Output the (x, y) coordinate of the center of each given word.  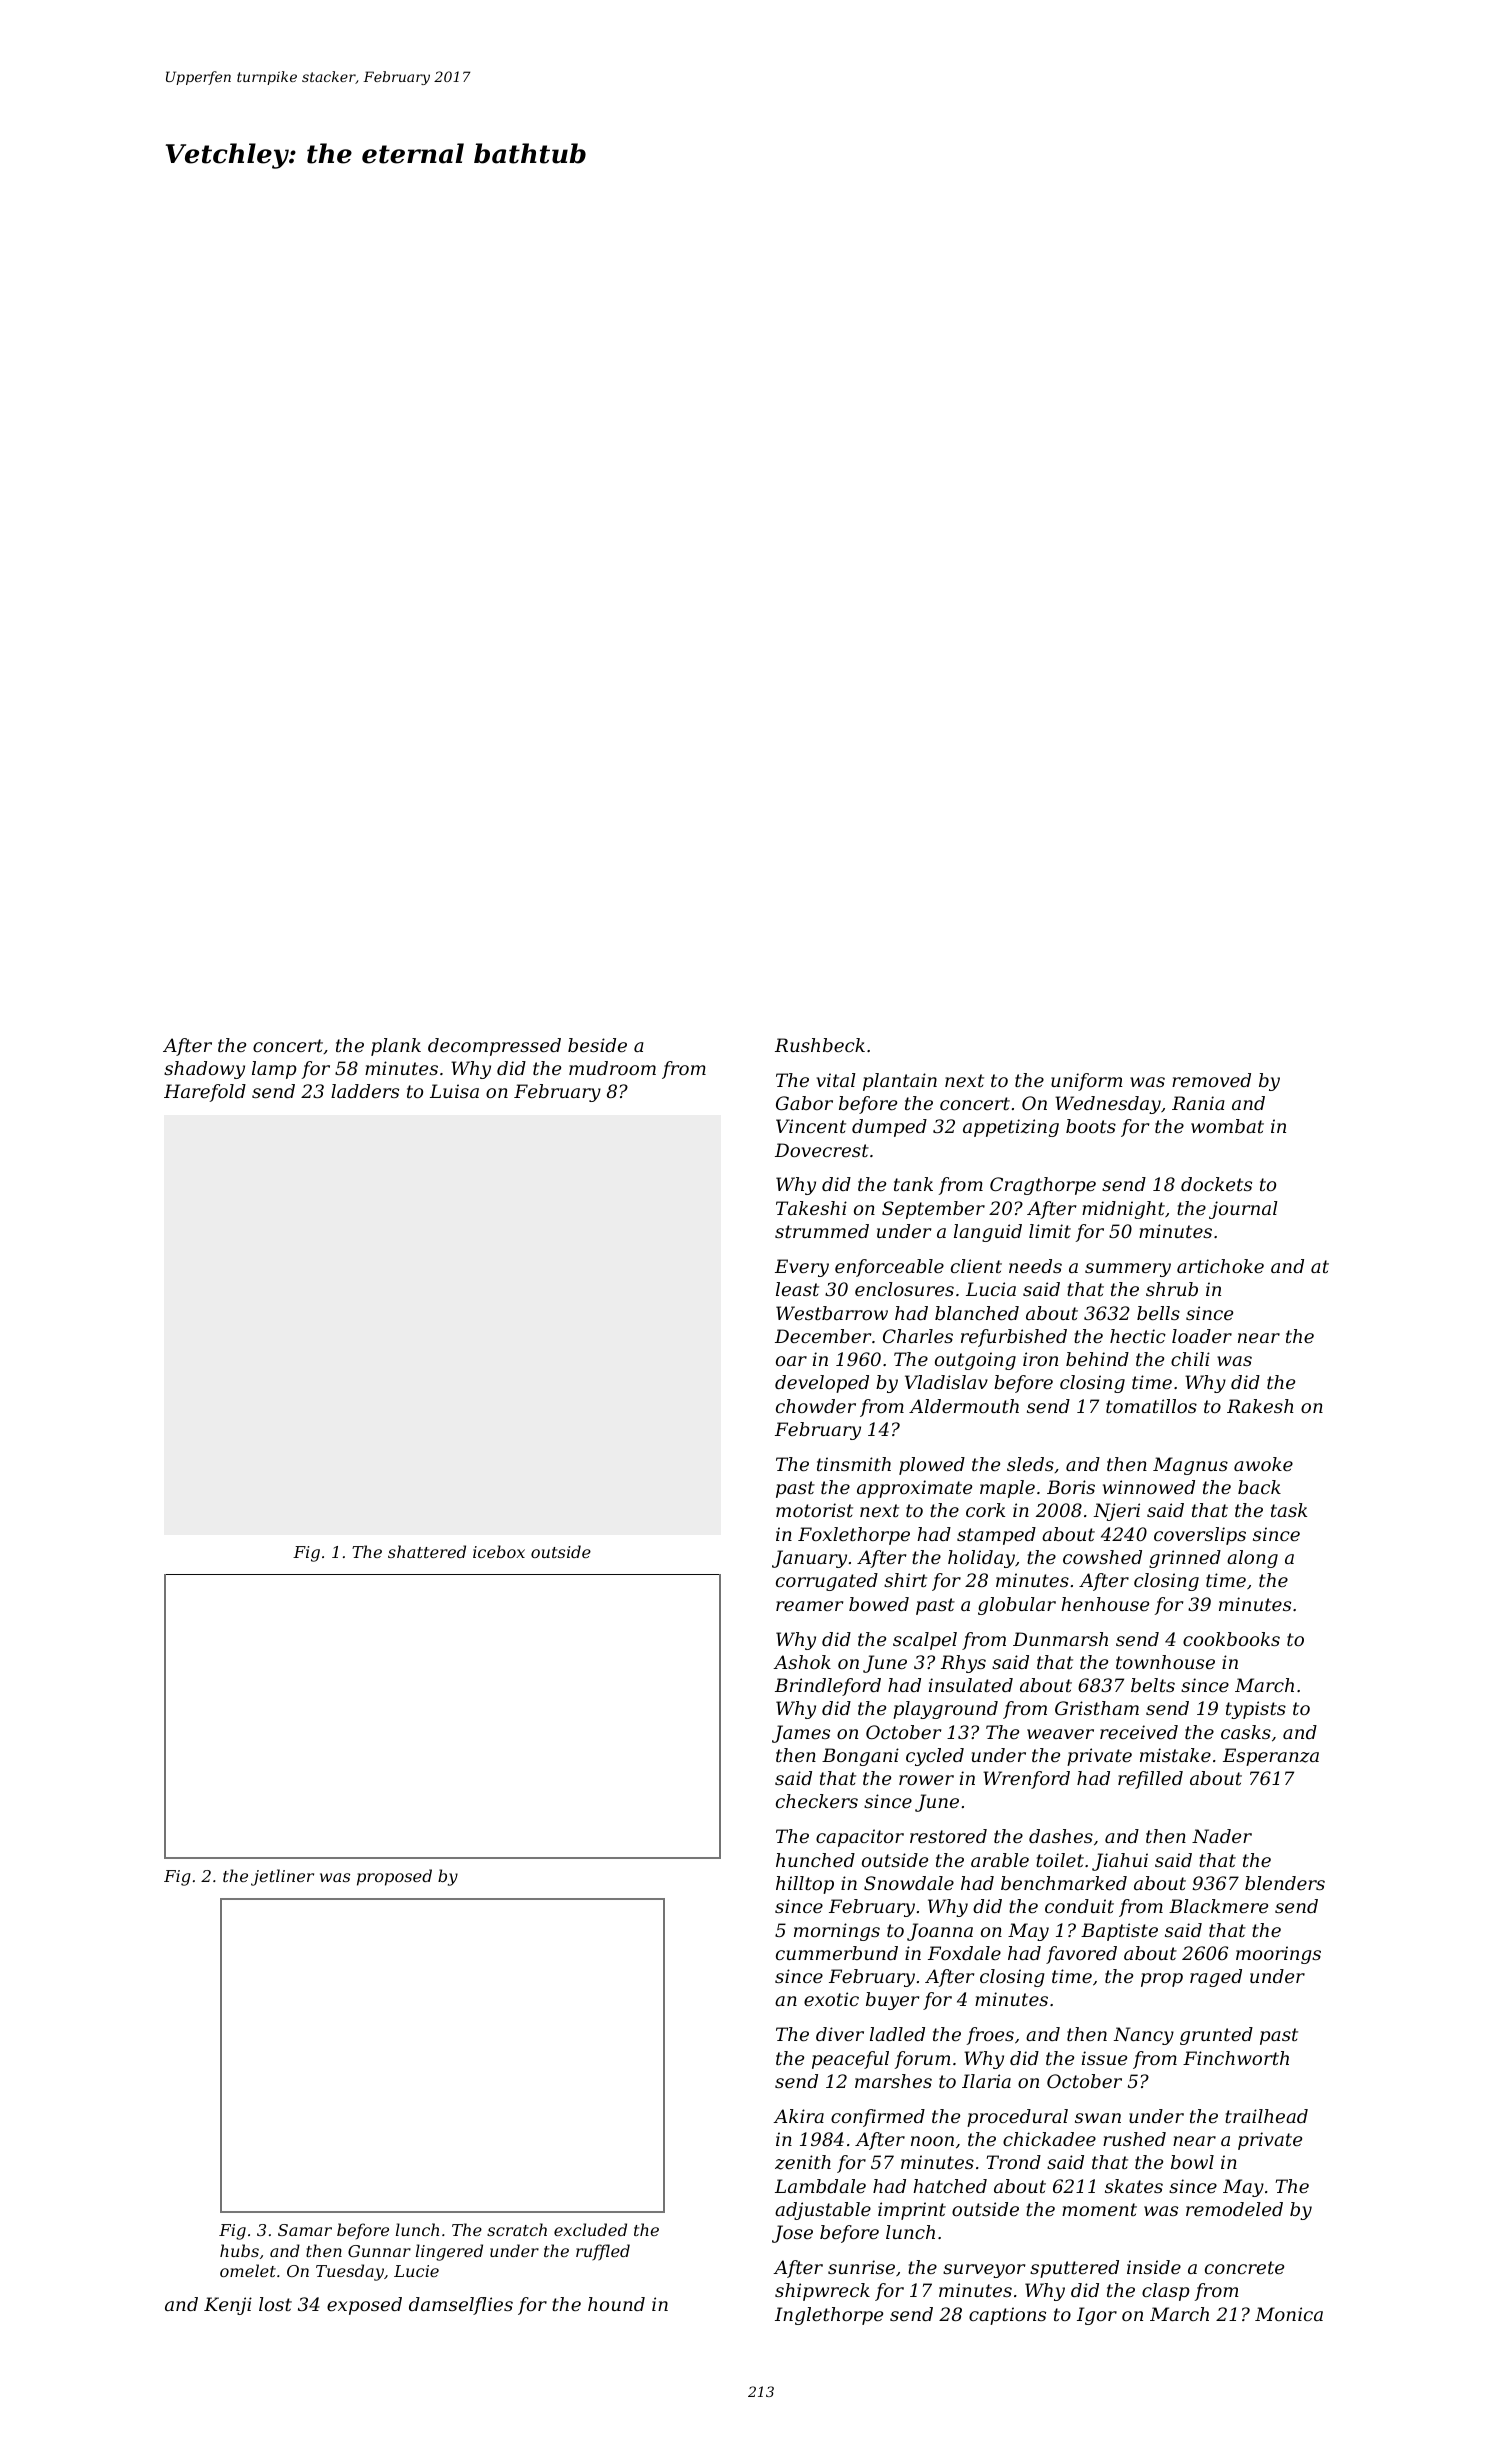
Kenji (228, 2306)
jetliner (282, 1877)
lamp (274, 1070)
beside (597, 1045)
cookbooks (1231, 1639)
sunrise (861, 2267)
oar (791, 1361)
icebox (499, 1551)
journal (1243, 1210)
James (801, 1734)
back (1259, 1487)
